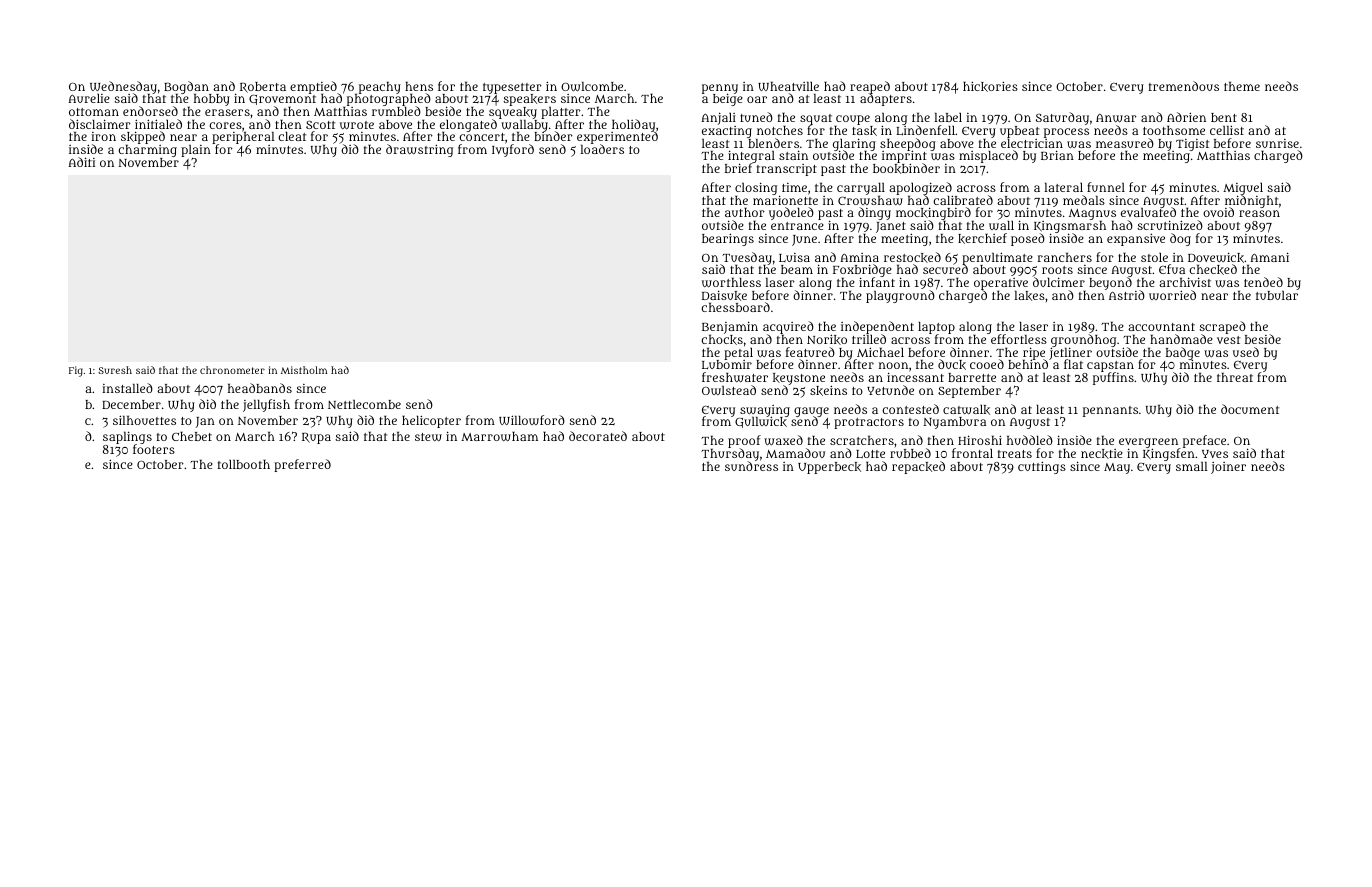  What do you see at coordinates (751, 466) in the page?
I see `sundress` at bounding box center [751, 466].
